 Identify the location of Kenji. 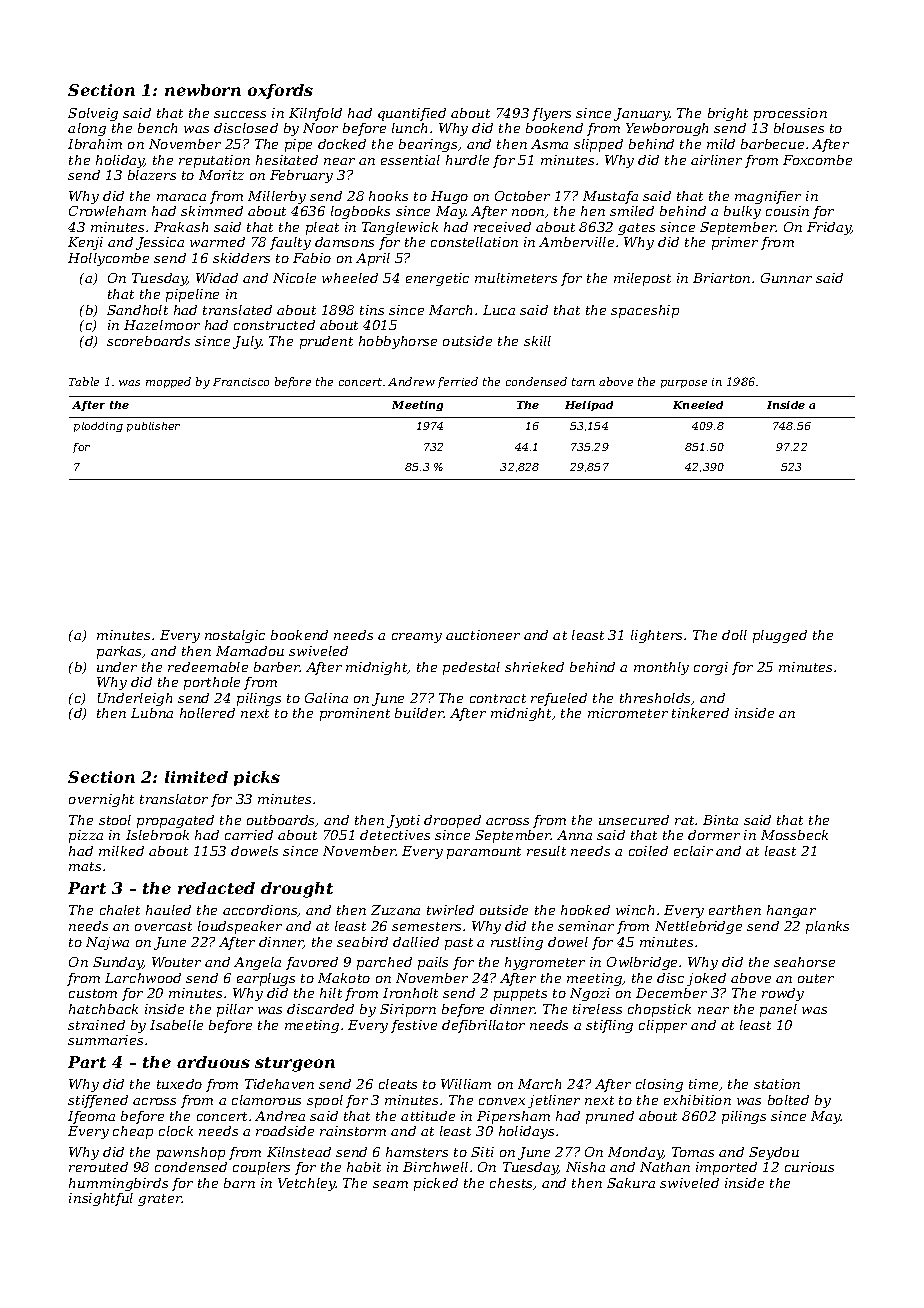
(85, 243).
